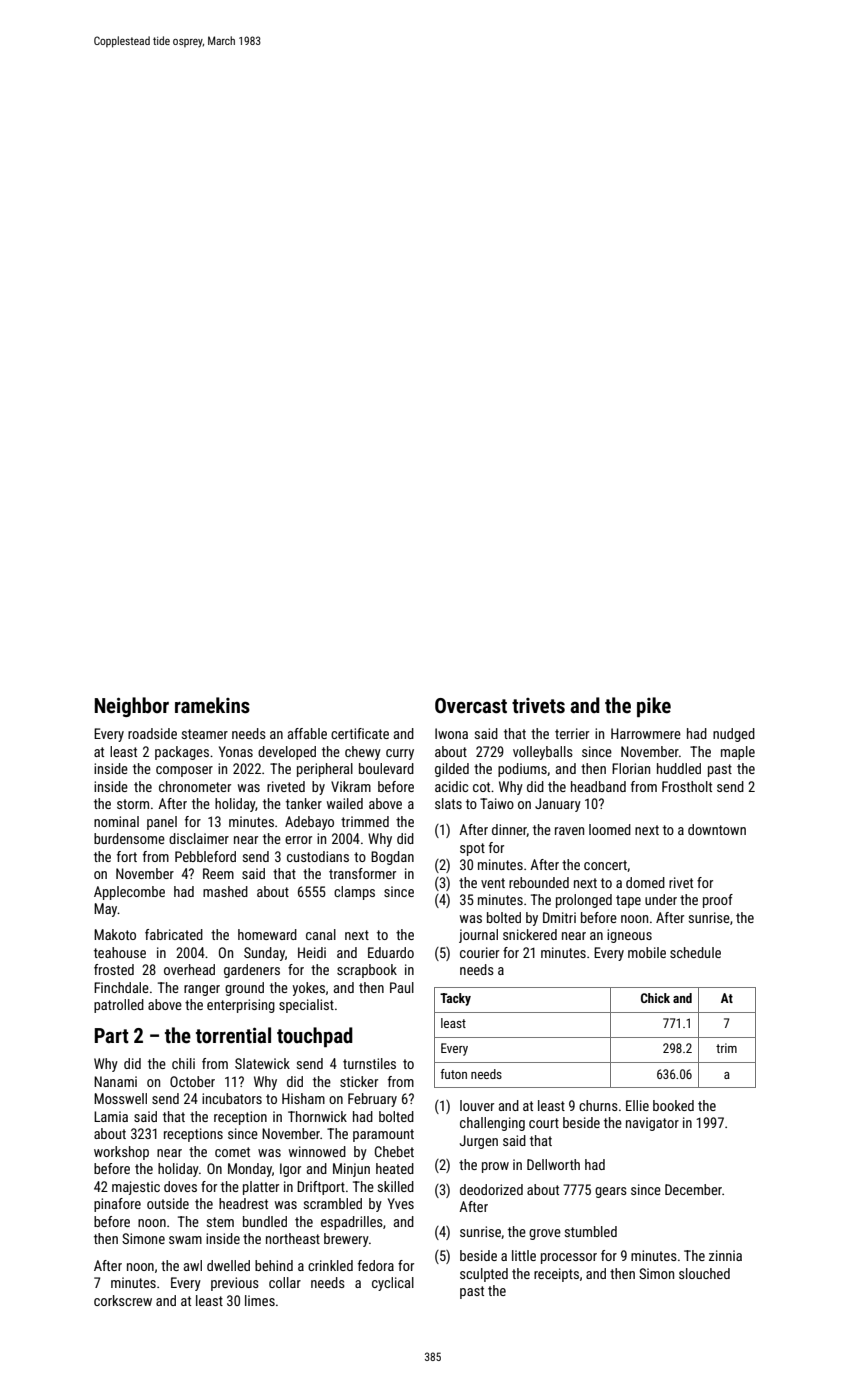 The width and height of the document is (849, 1400). Describe the element at coordinates (260, 1300) in the document. I see `limes` at that location.
